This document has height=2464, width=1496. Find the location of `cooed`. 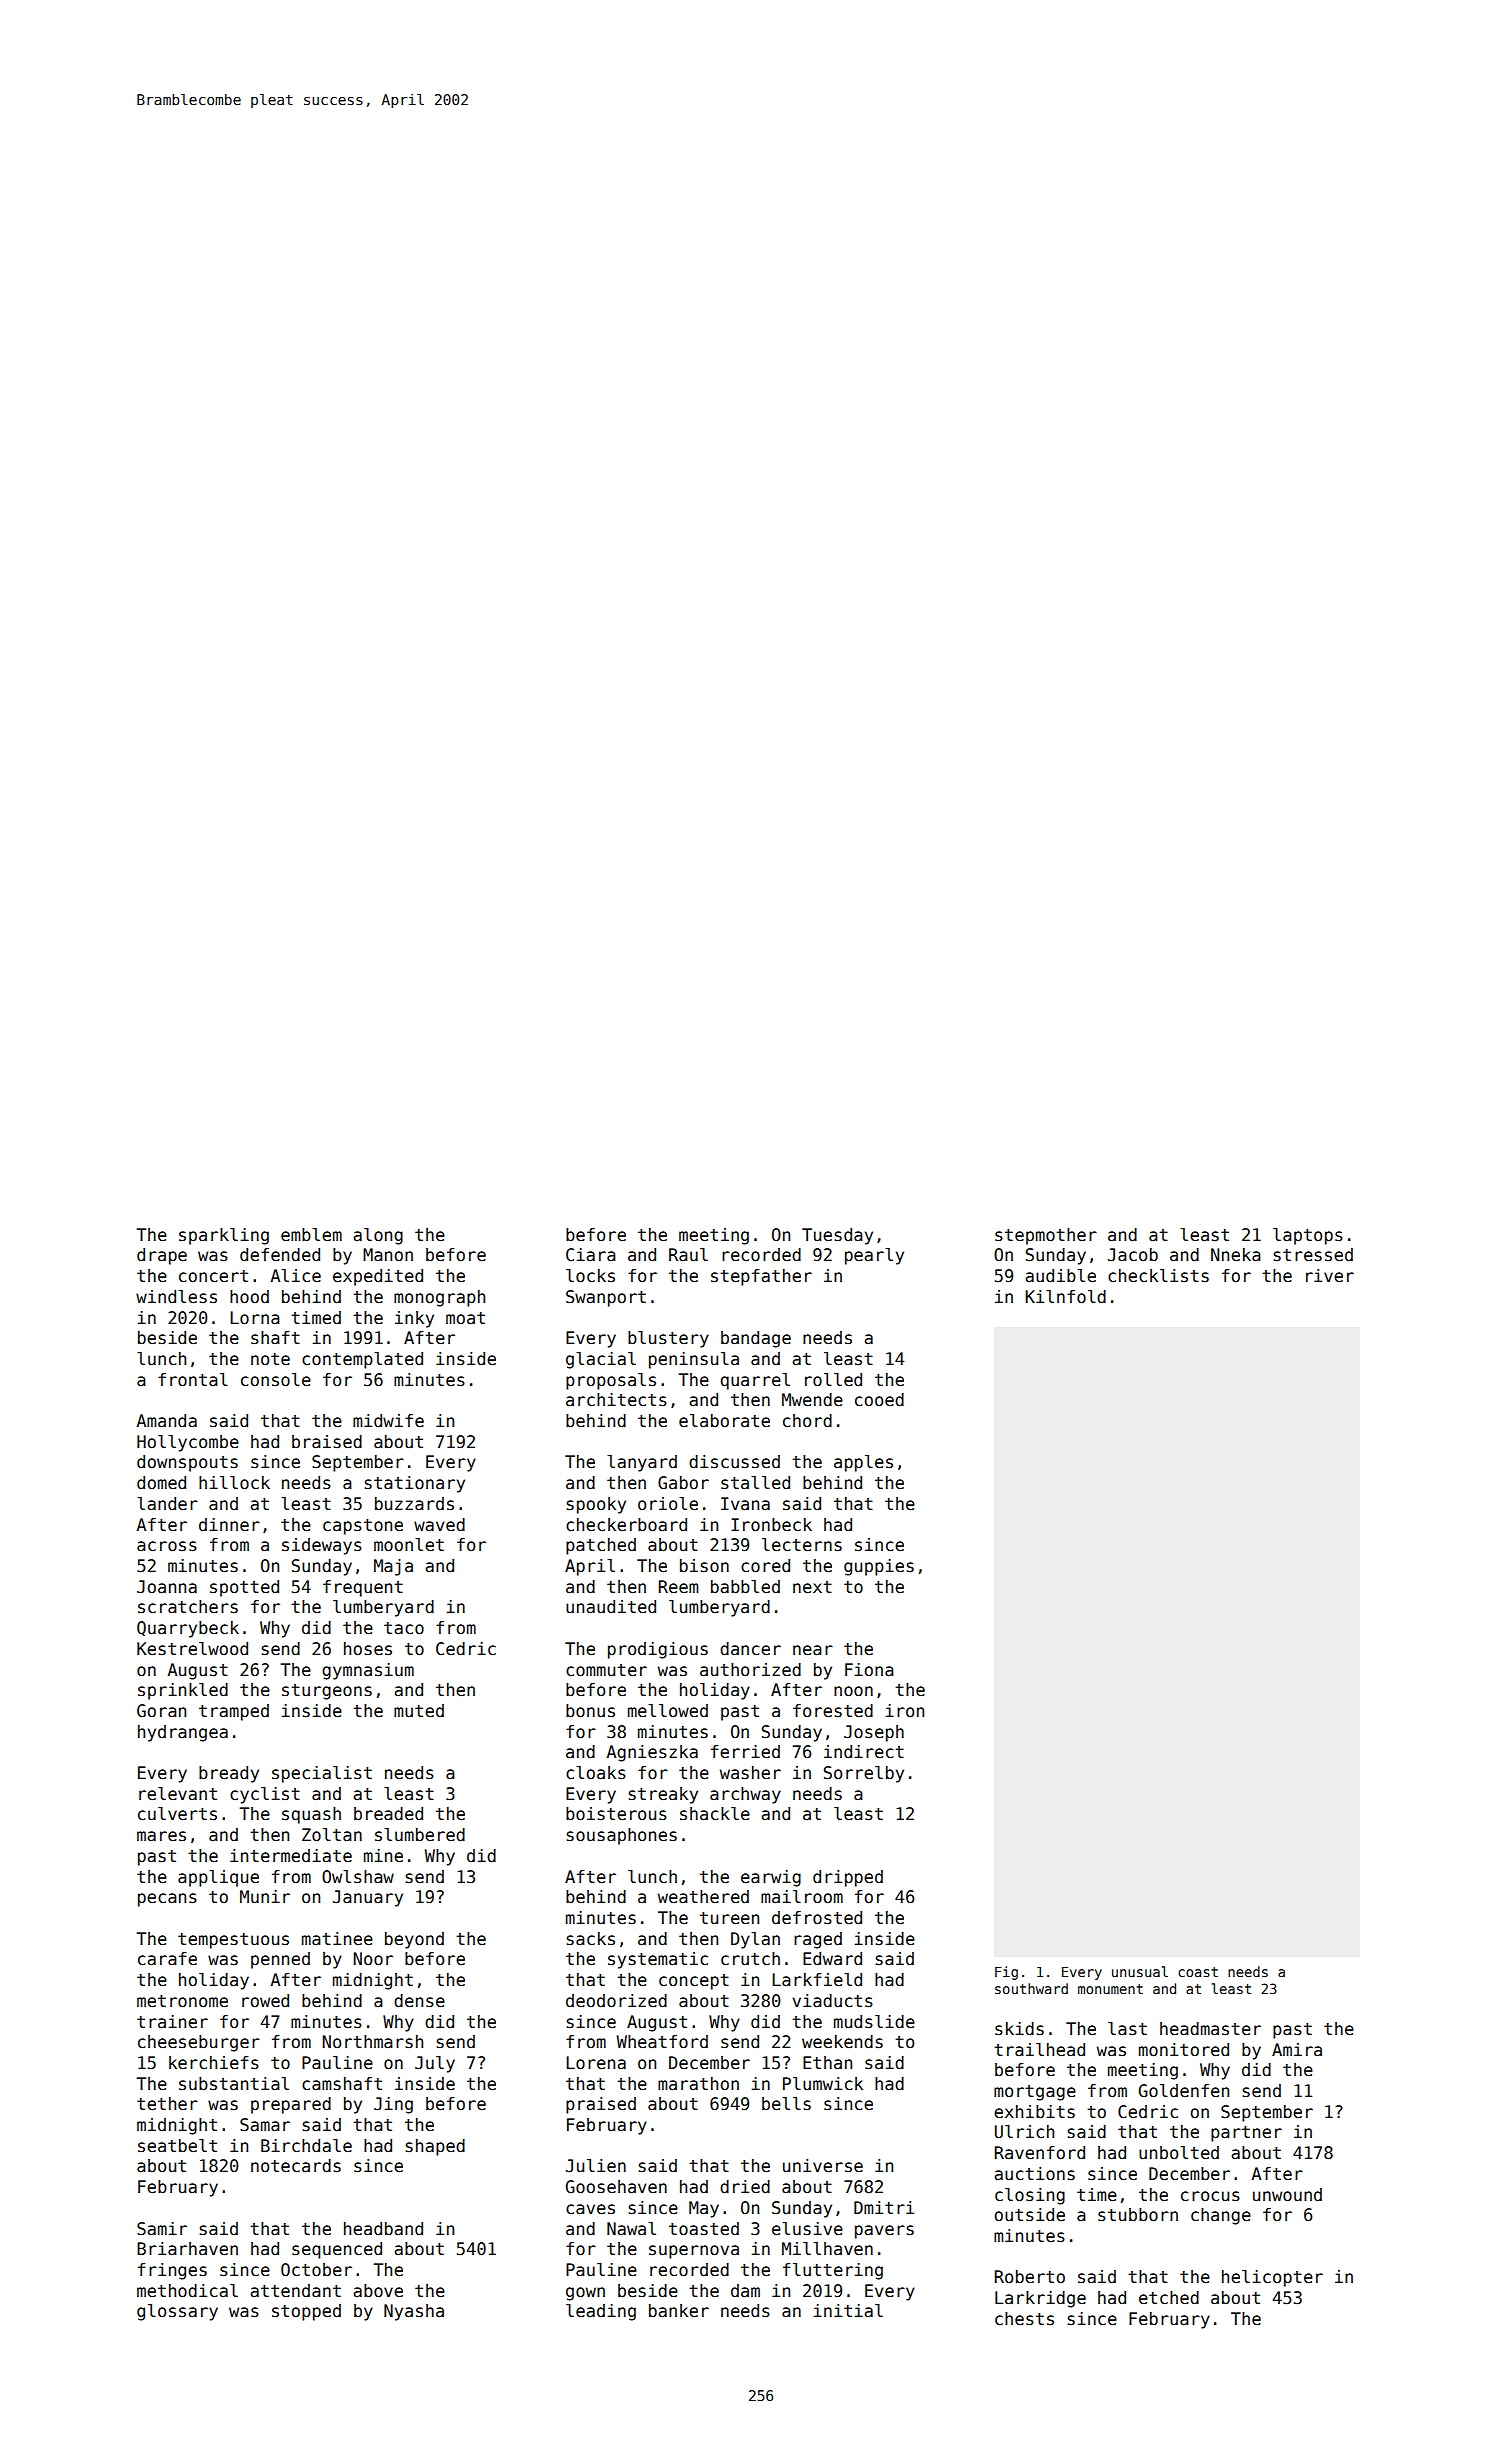

cooed is located at coordinates (879, 1400).
